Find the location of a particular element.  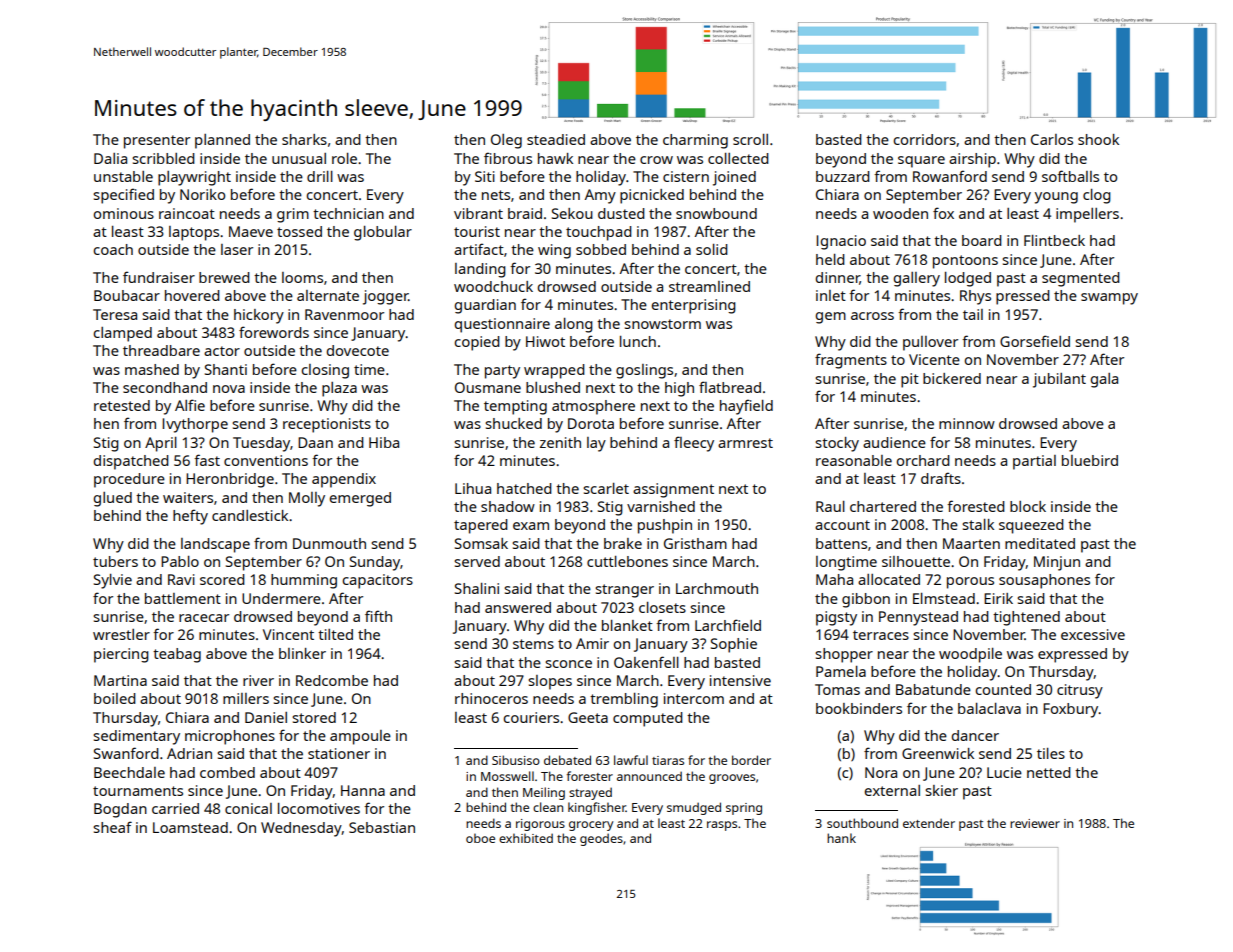

Foxbury is located at coordinates (1071, 710).
